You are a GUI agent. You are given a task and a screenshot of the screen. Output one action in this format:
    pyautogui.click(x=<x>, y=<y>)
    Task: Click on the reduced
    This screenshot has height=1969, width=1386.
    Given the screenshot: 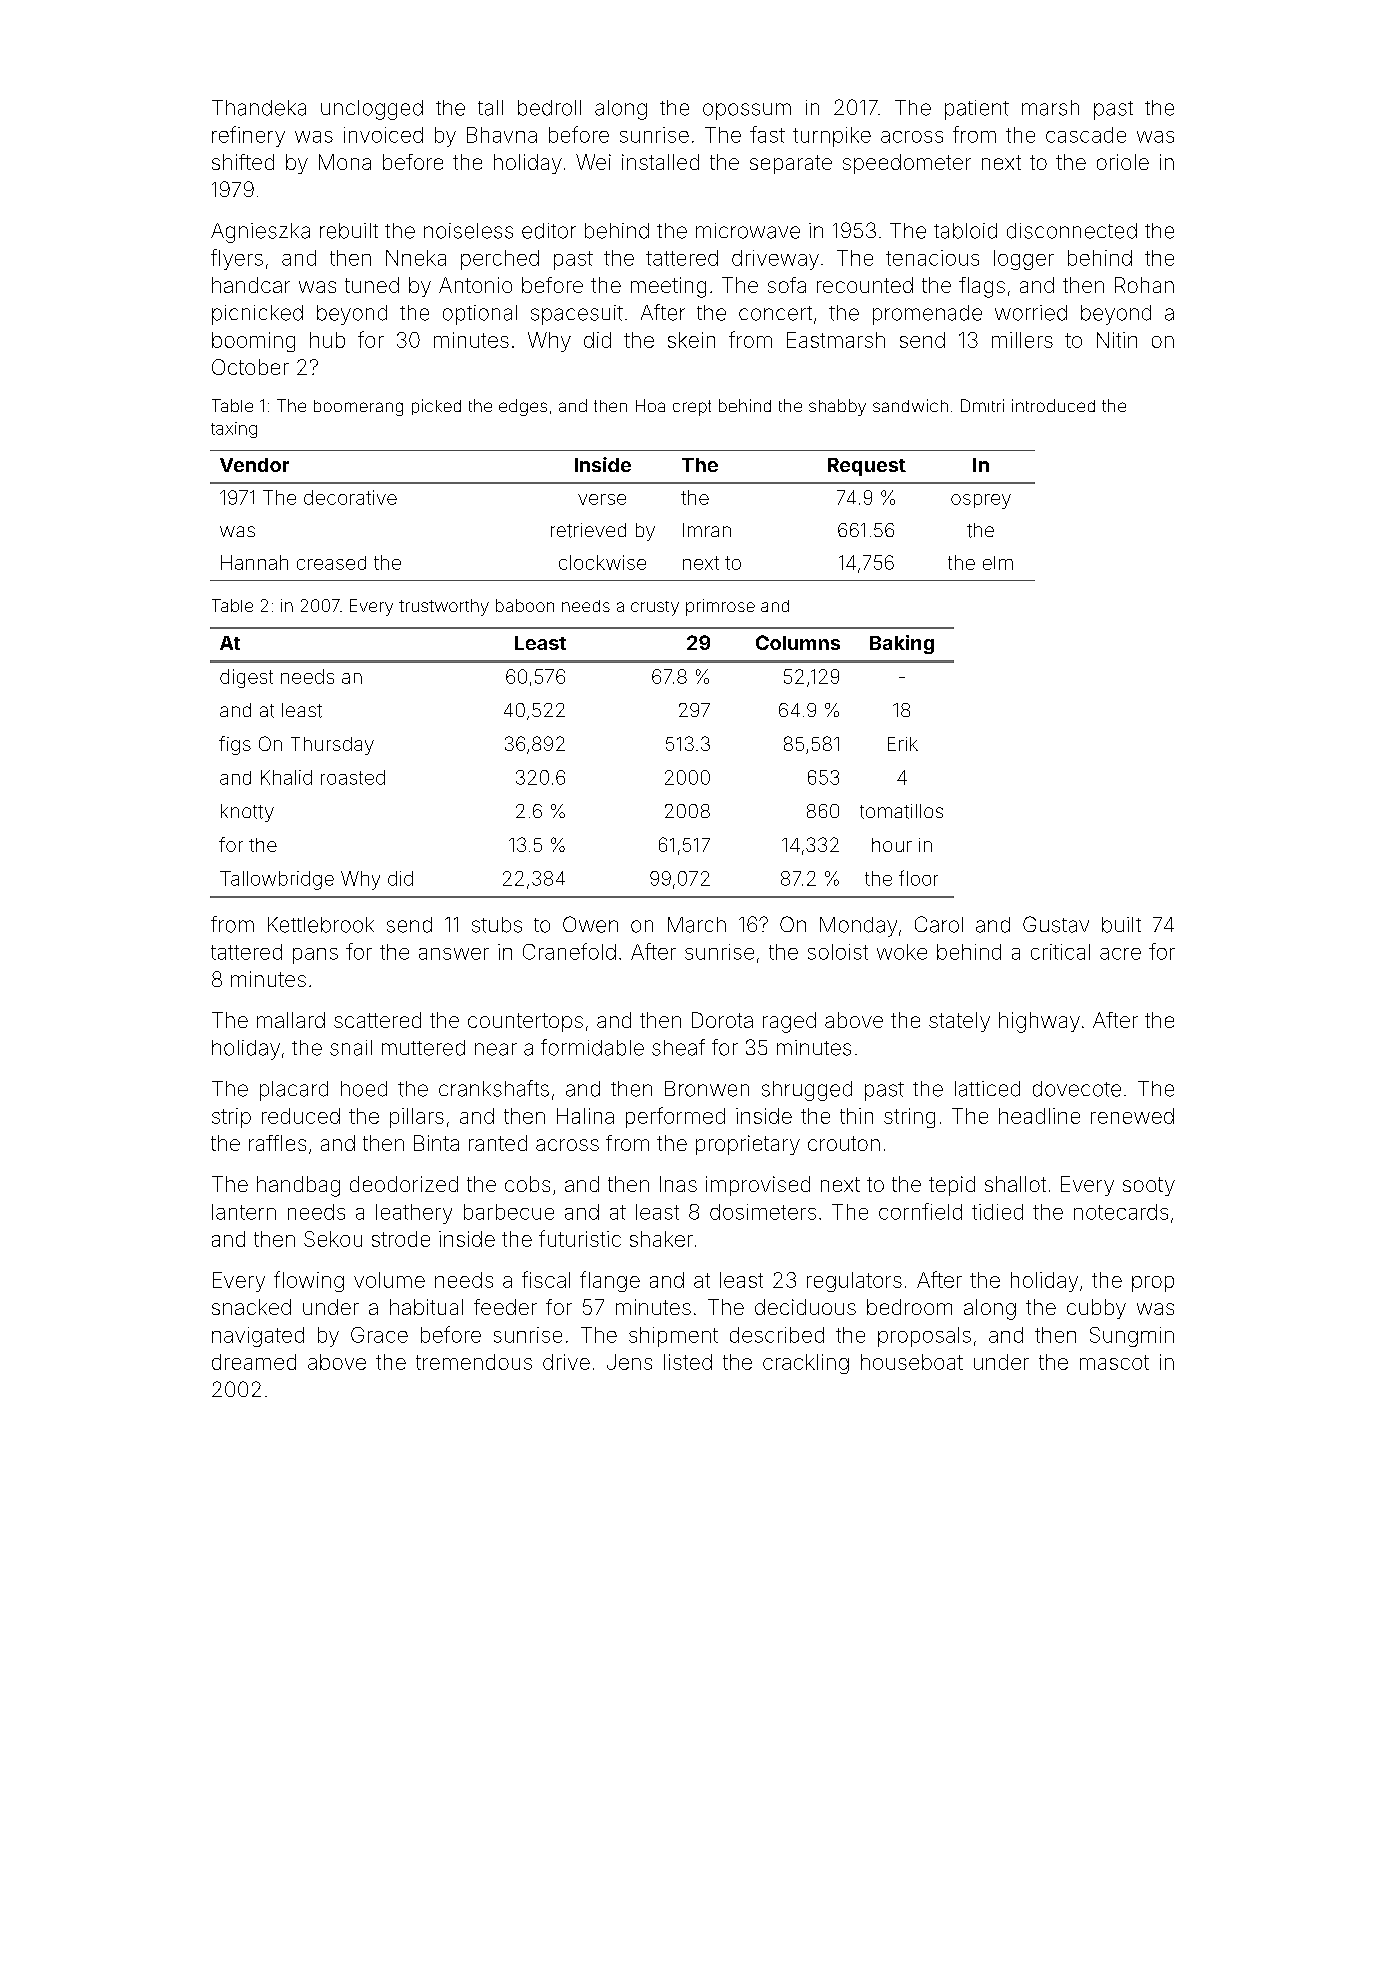 What is the action you would take?
    pyautogui.click(x=301, y=1116)
